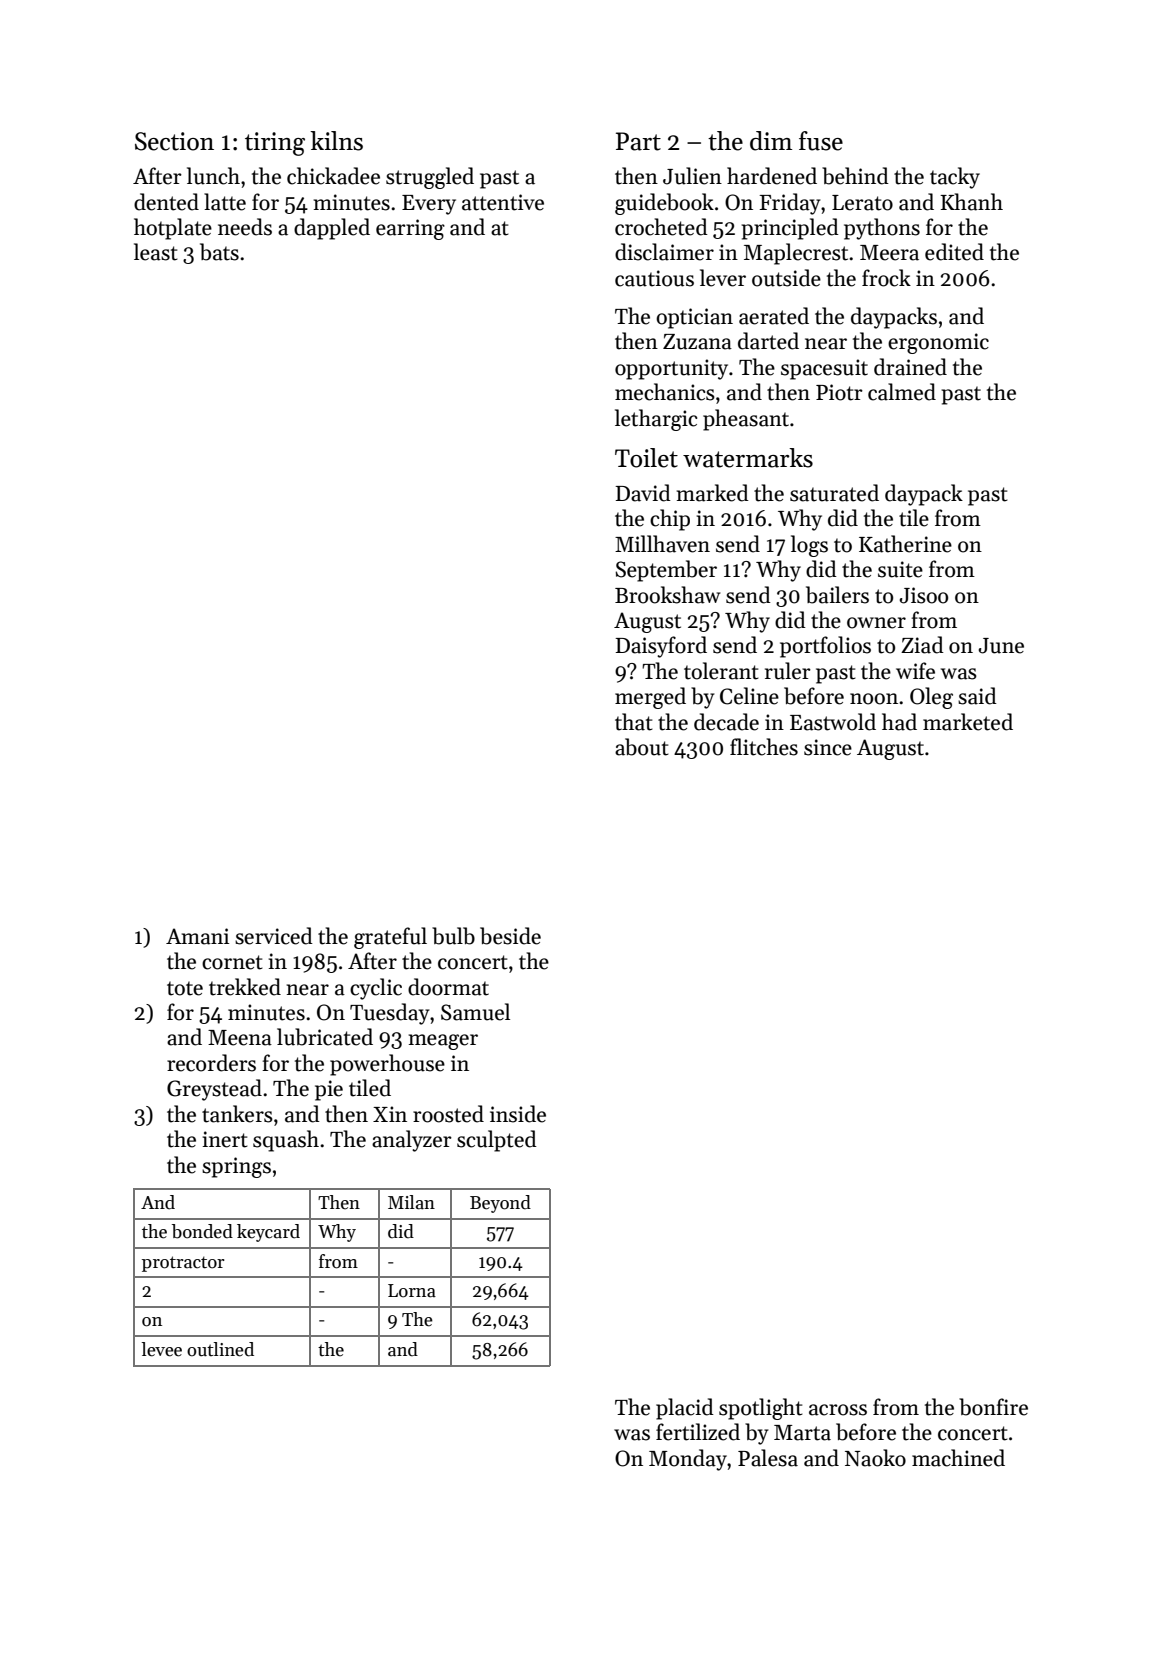 This document has width=1165, height=1654. Describe the element at coordinates (275, 144) in the document. I see `tiring` at that location.
